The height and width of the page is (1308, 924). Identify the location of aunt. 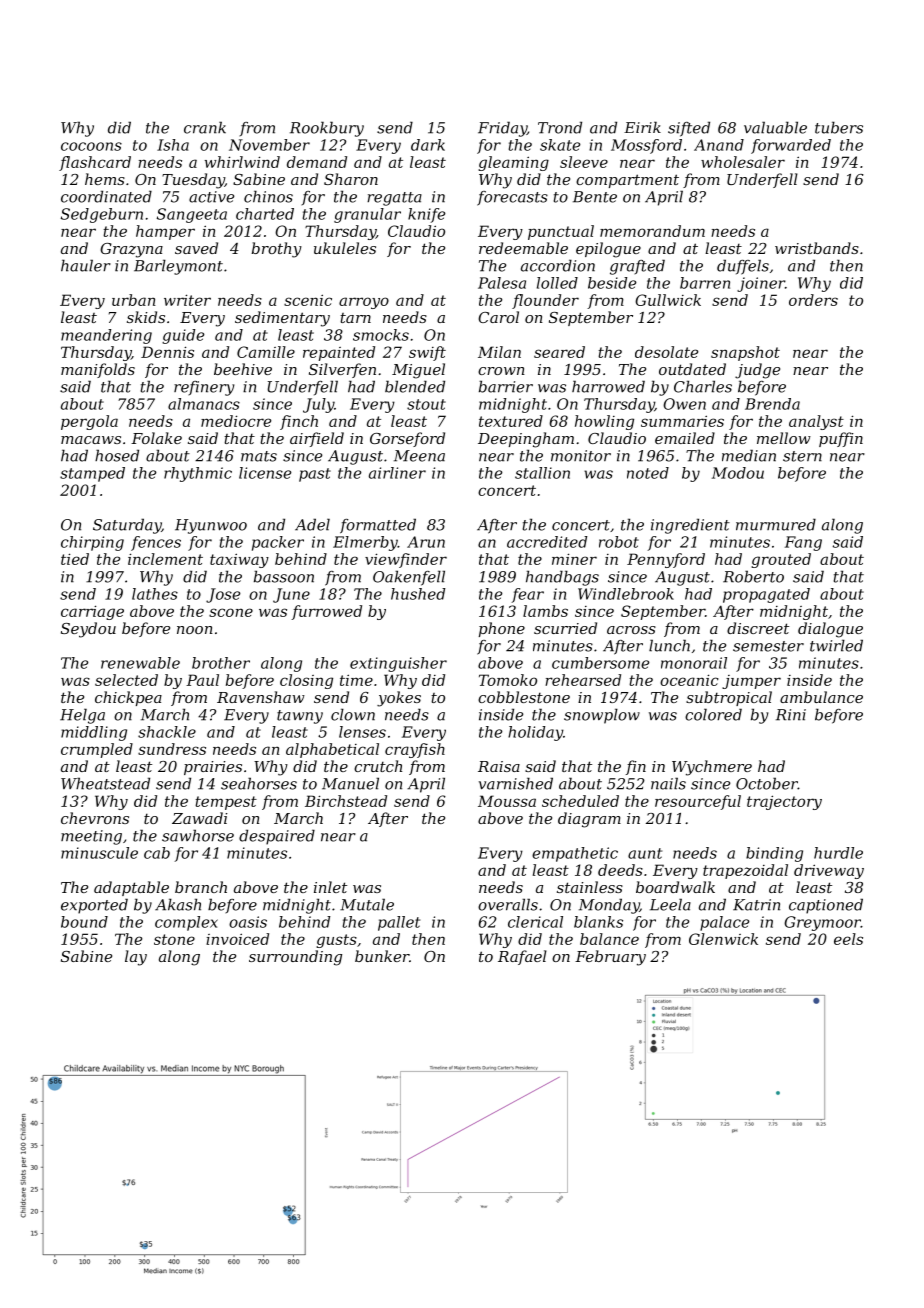
(645, 853).
